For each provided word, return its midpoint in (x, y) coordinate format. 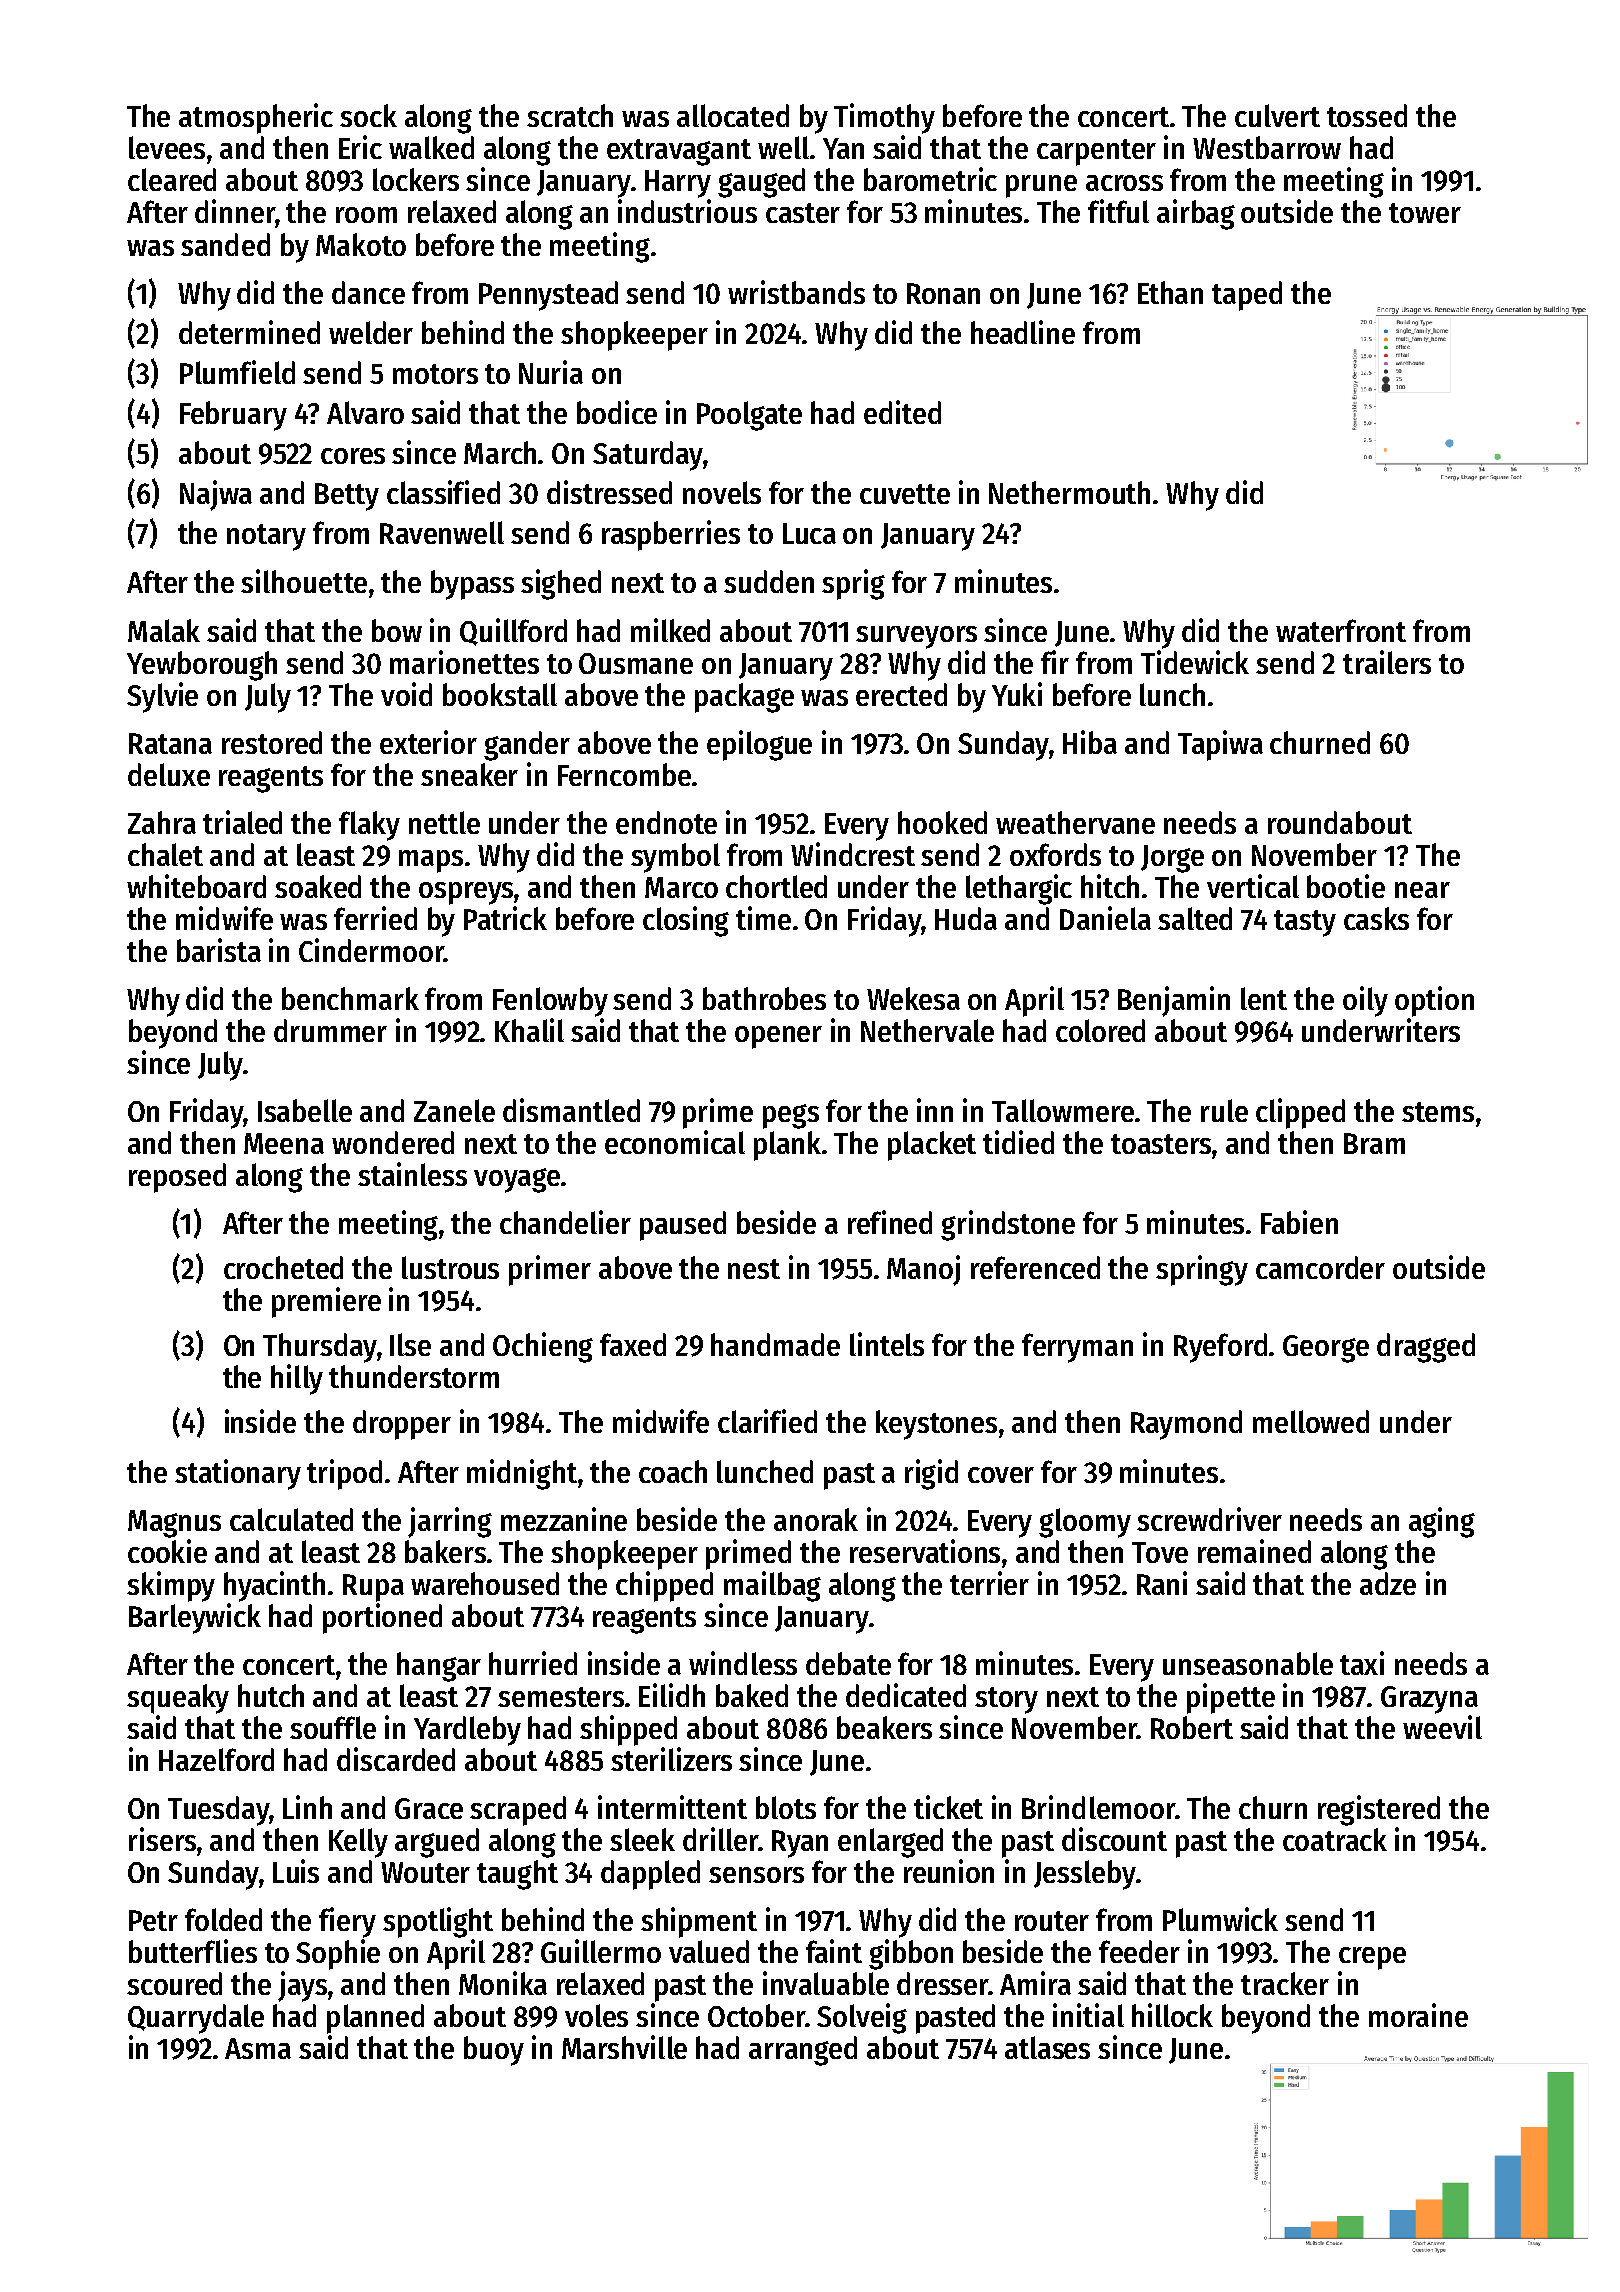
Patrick (505, 918)
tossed (1367, 115)
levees (167, 147)
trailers (1387, 662)
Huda (966, 918)
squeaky (178, 1699)
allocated (733, 115)
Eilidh (672, 1695)
